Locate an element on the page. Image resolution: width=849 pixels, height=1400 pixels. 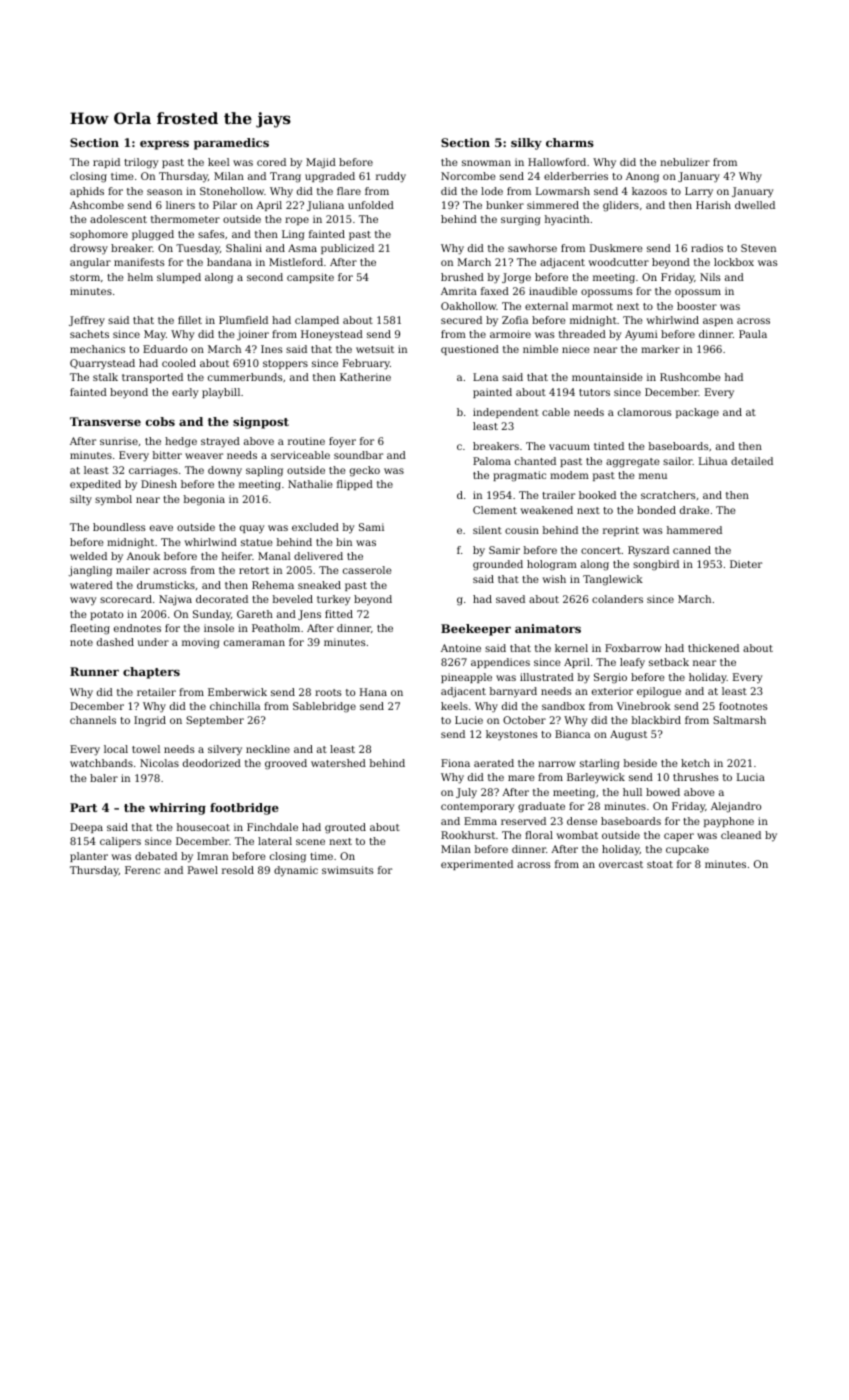
drowsy is located at coordinates (89, 249).
